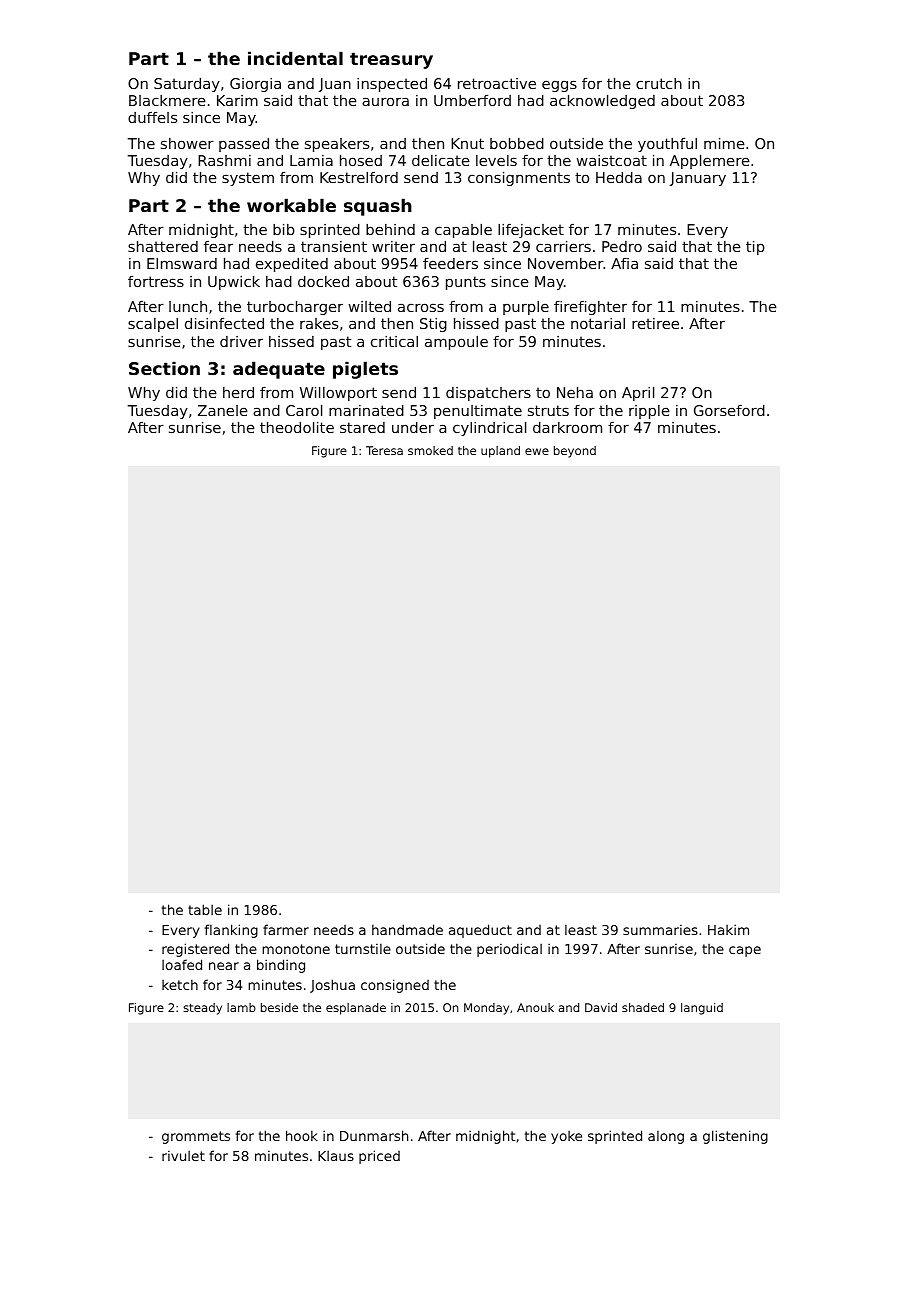  What do you see at coordinates (407, 929) in the document?
I see `handmade` at bounding box center [407, 929].
